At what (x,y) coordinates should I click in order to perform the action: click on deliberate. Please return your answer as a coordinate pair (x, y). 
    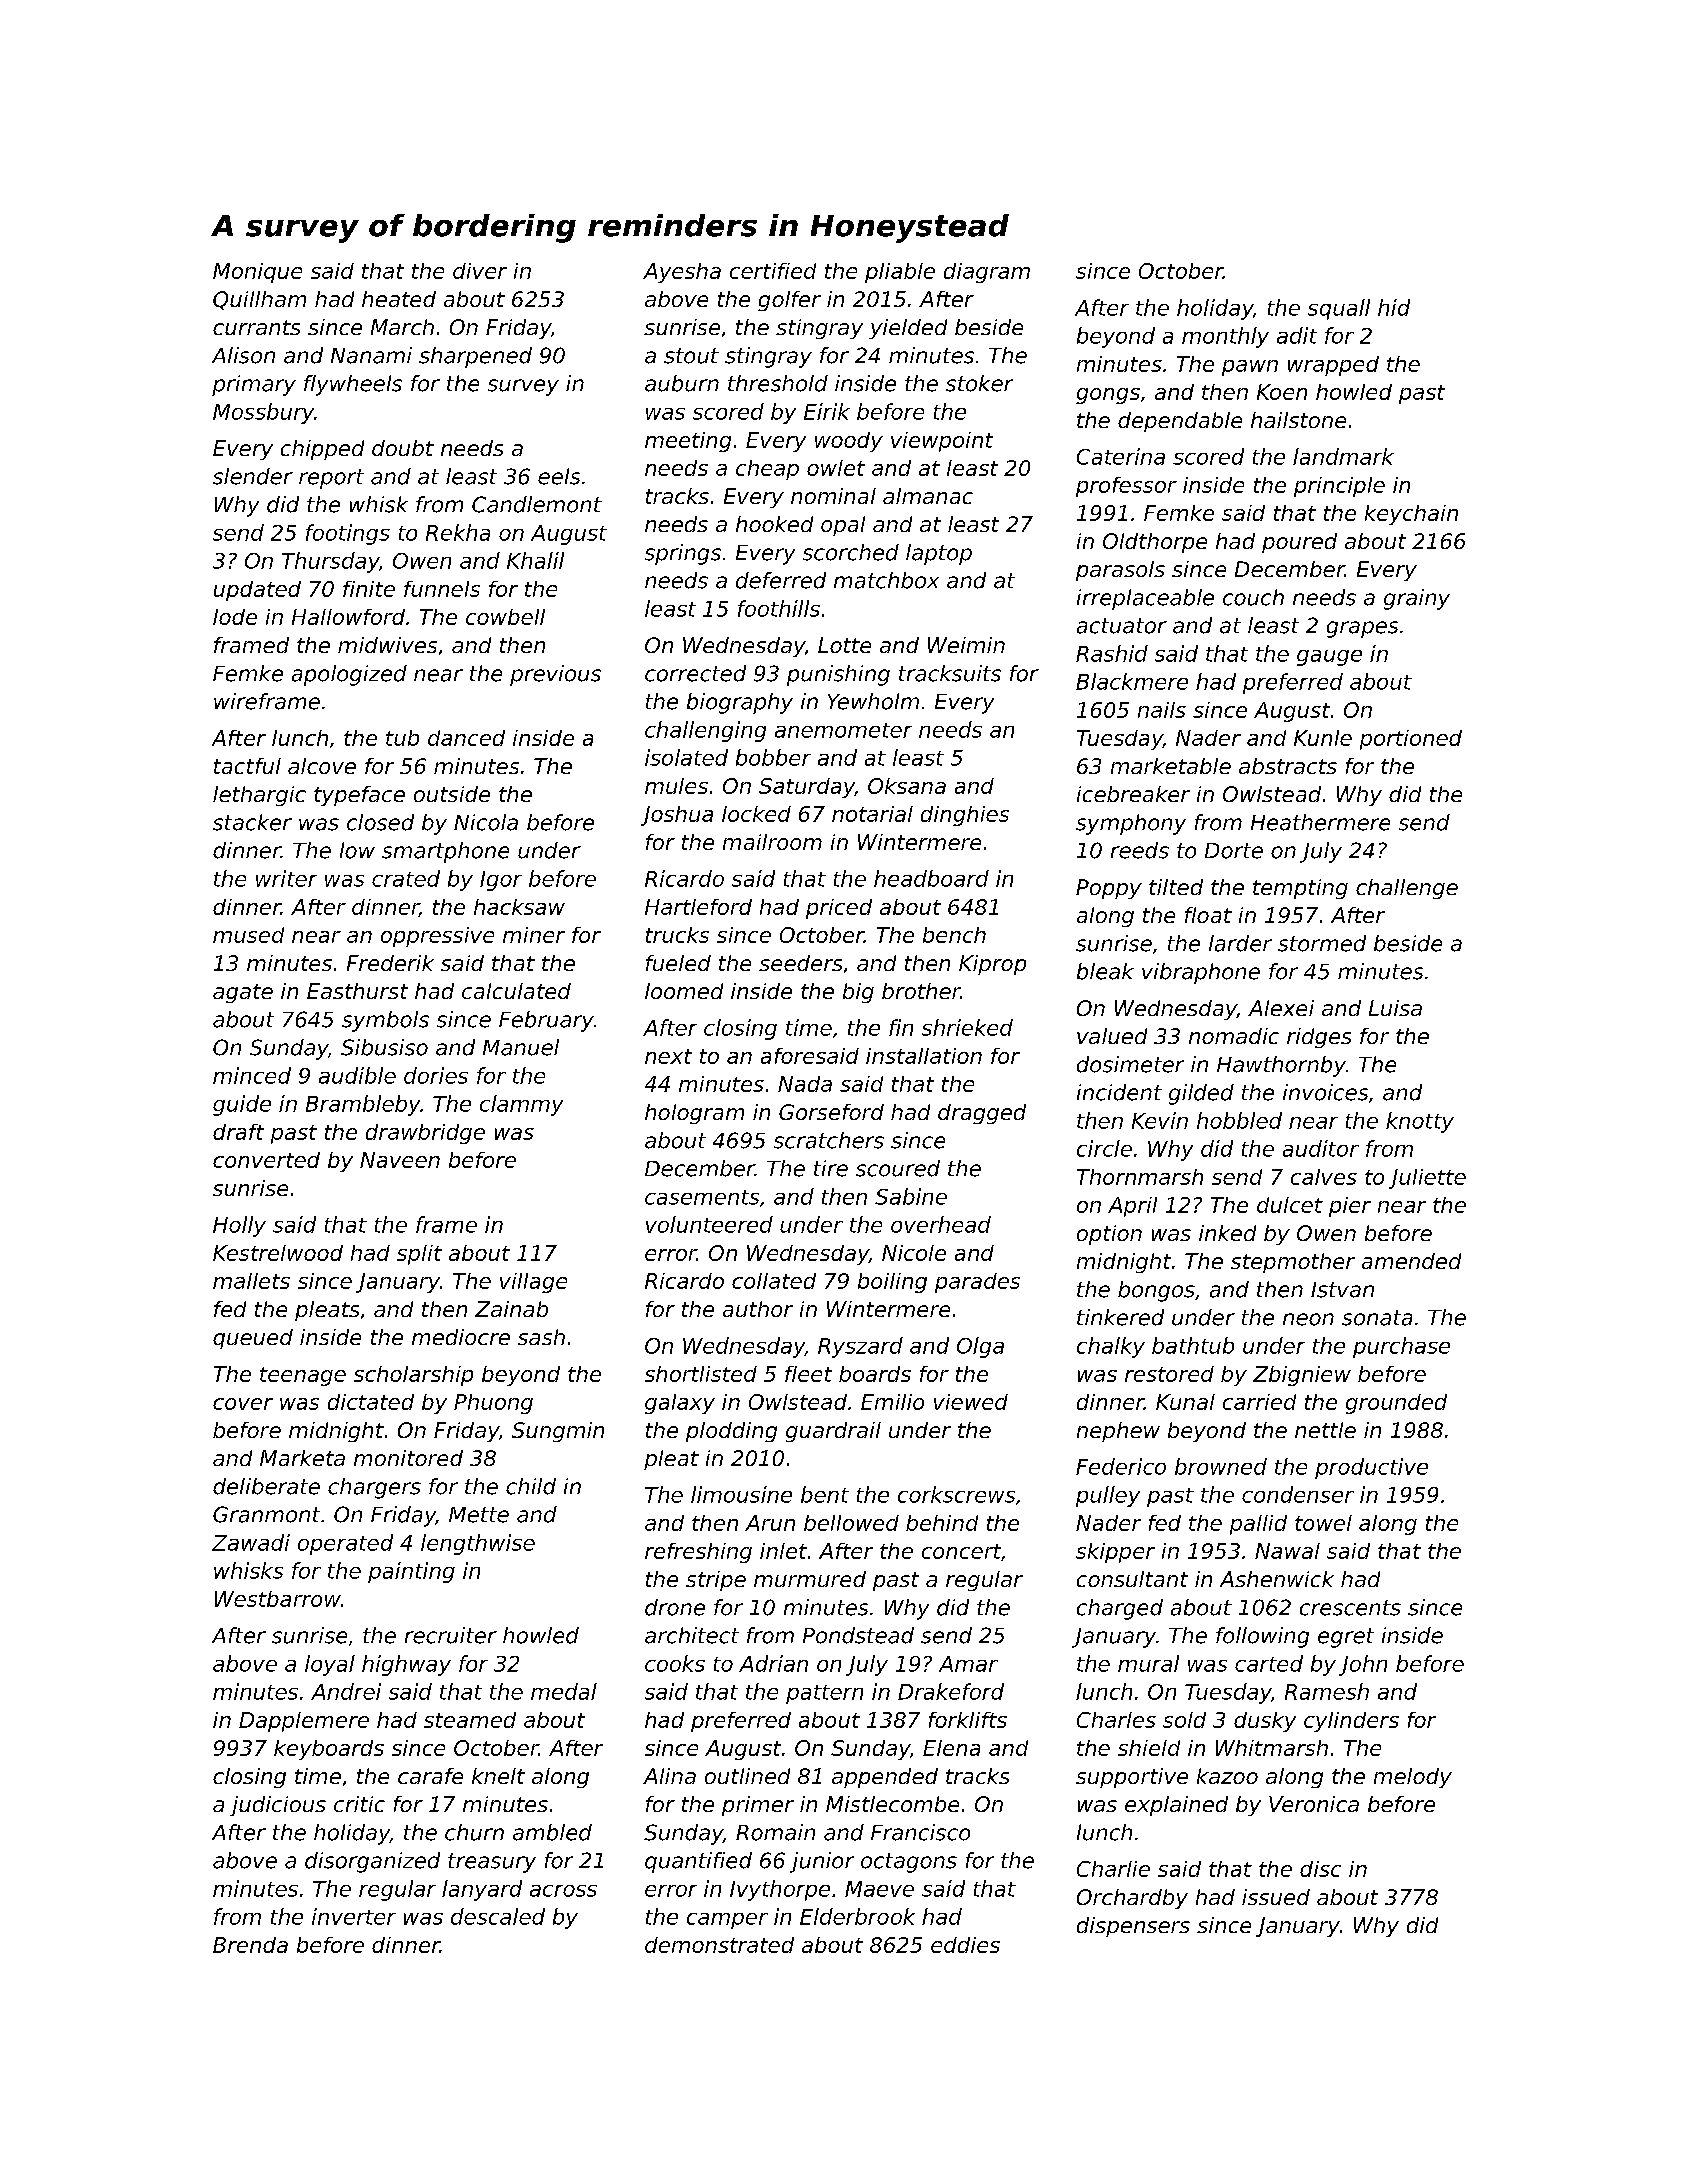
    Looking at the image, I should click on (266, 1486).
